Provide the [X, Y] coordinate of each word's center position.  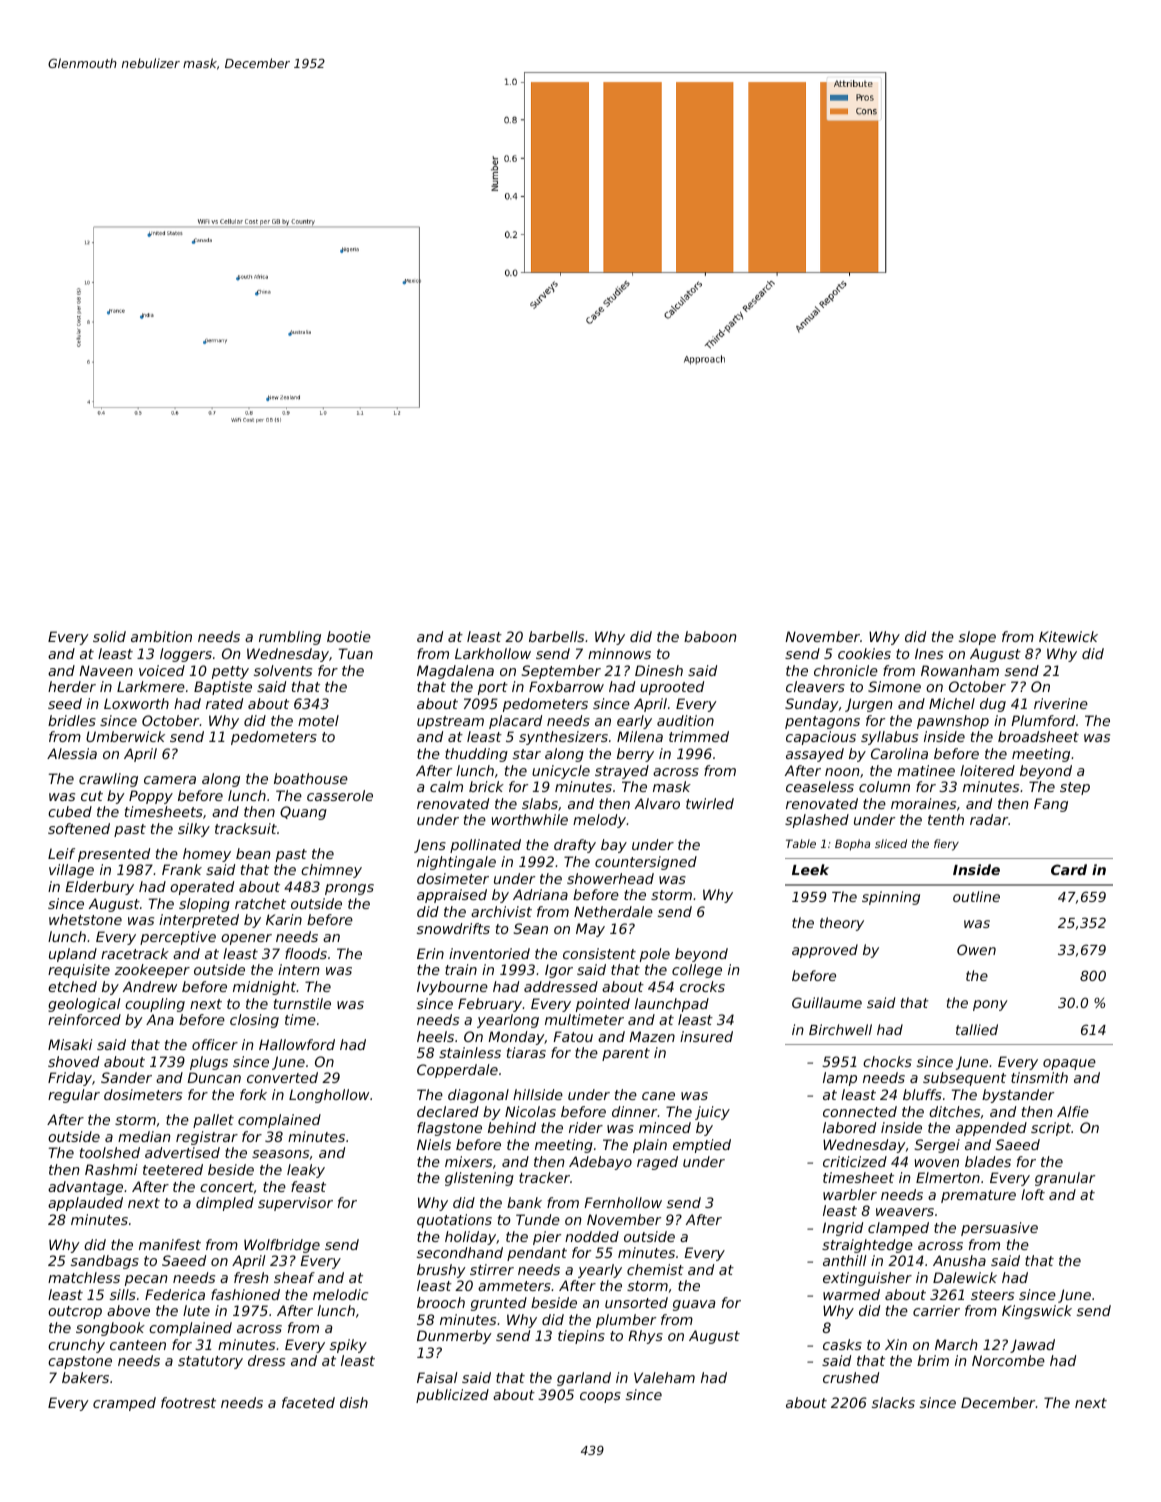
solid [109, 636]
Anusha [959, 1260]
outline [976, 896]
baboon [710, 636]
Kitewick [1068, 636]
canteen [138, 1345]
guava [694, 1305]
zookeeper [152, 971]
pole [655, 955]
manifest [170, 1244]
